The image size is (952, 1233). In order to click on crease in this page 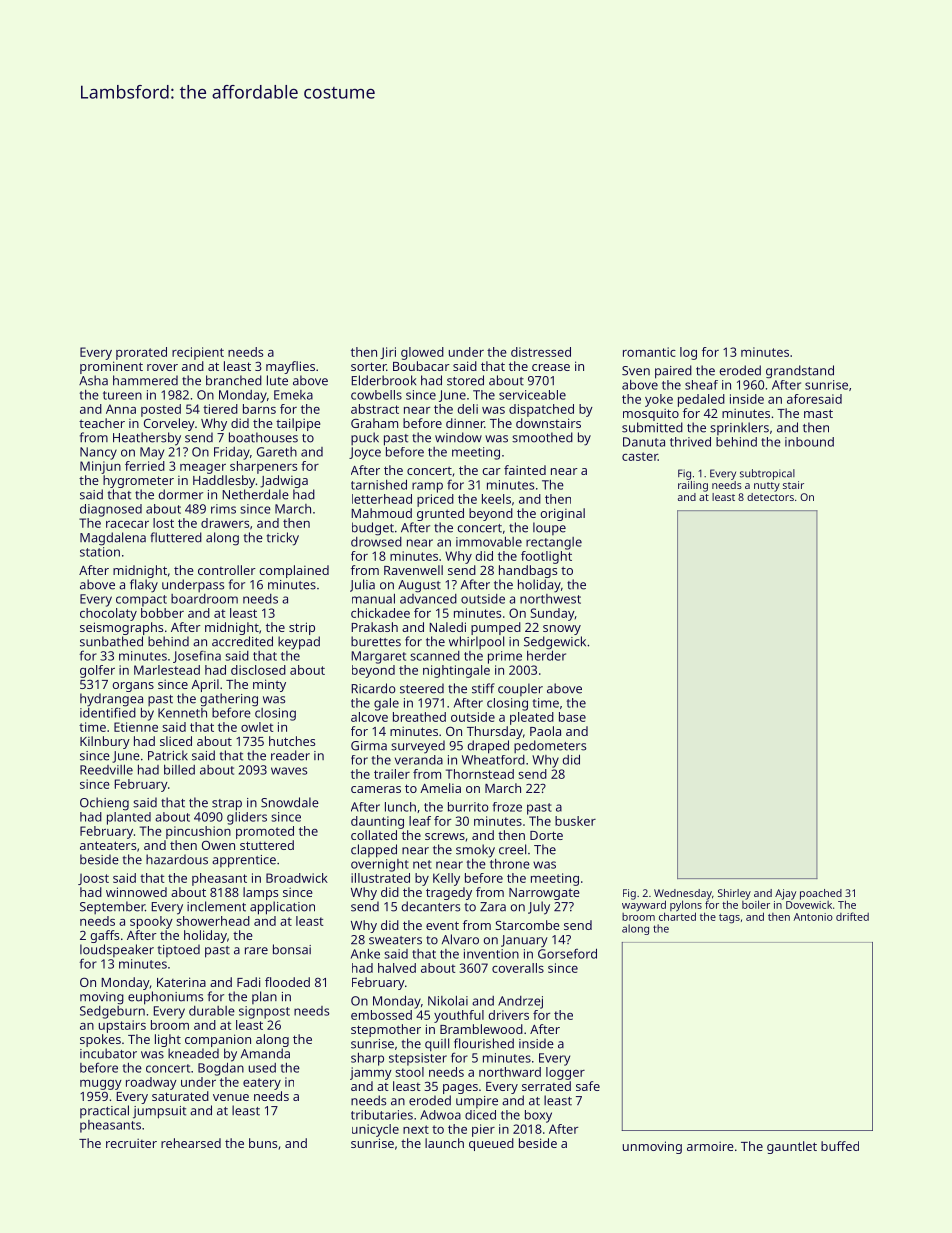, I will do `click(551, 367)`.
